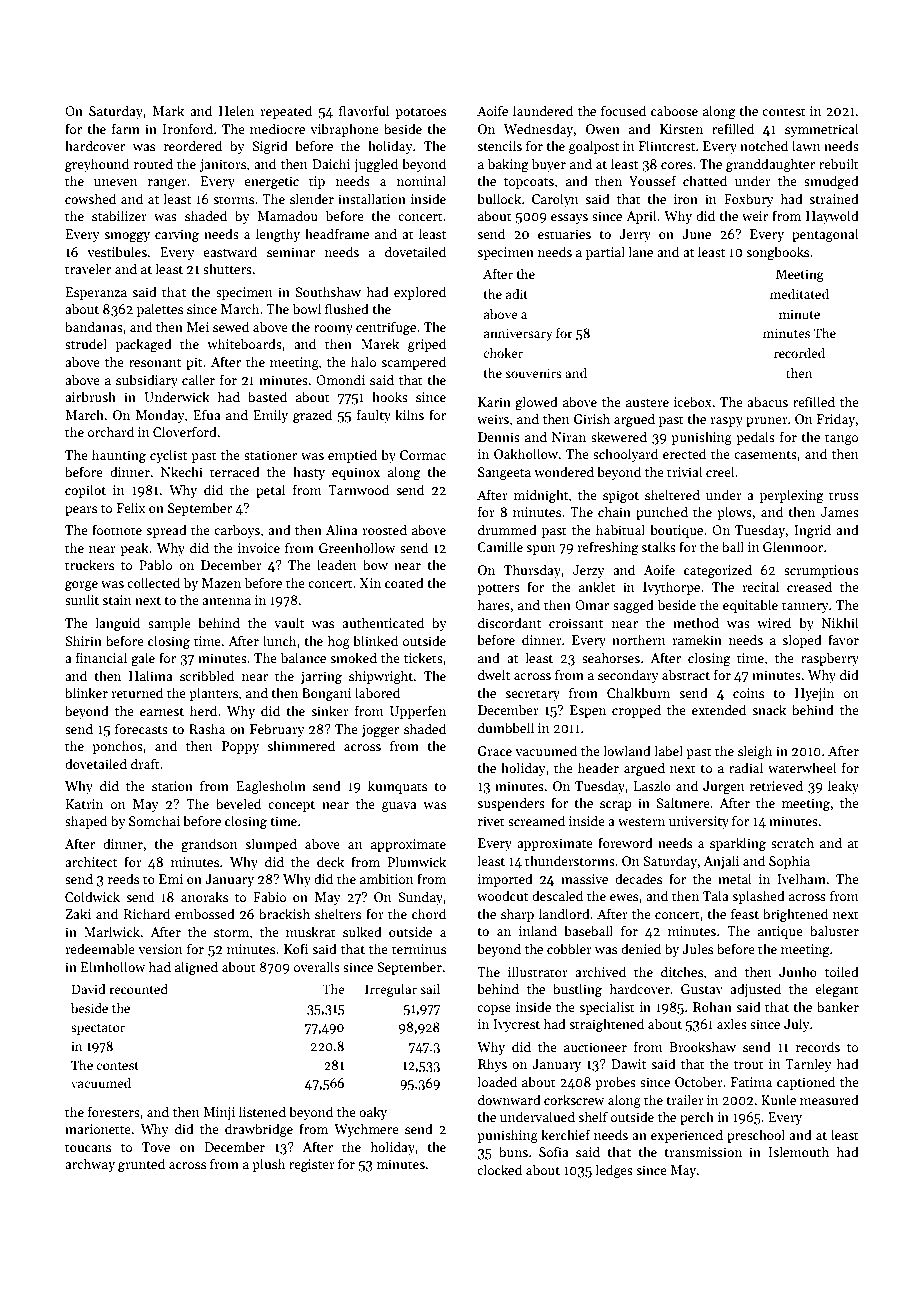  I want to click on recounted, so click(138, 989).
